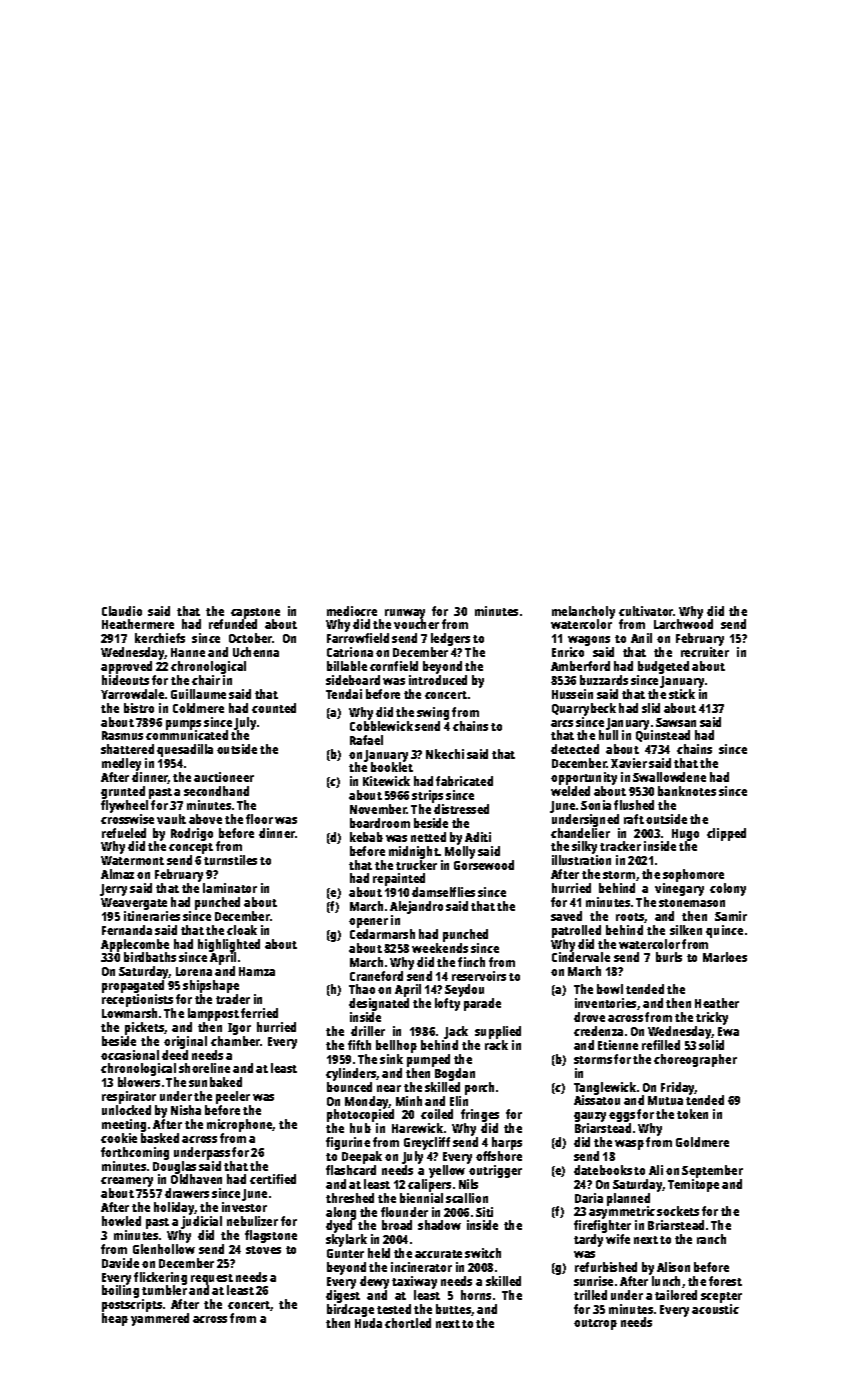  Describe the element at coordinates (686, 930) in the image. I see `silken` at that location.
